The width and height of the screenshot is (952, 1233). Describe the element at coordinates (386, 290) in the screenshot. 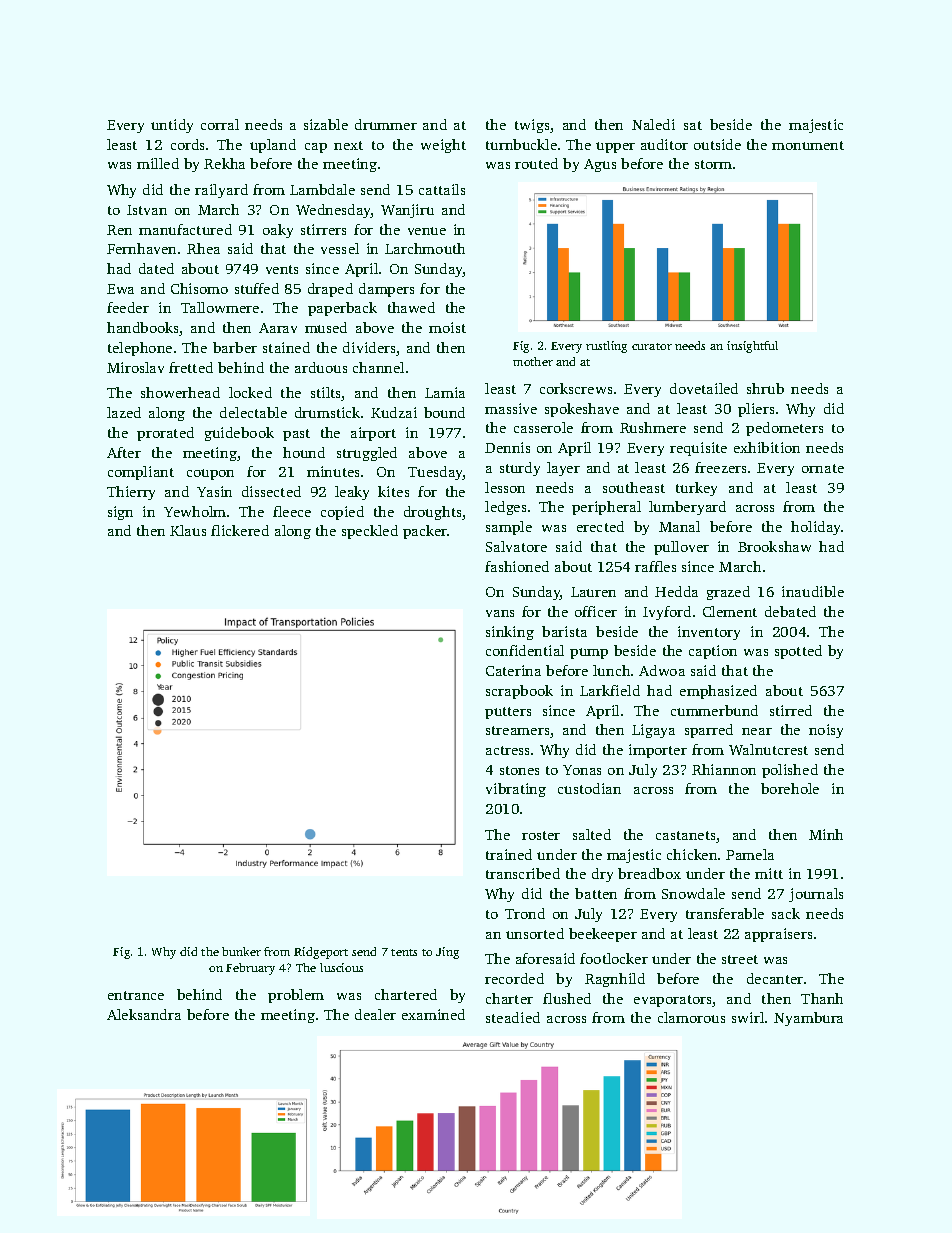

I see `dampers` at that location.
